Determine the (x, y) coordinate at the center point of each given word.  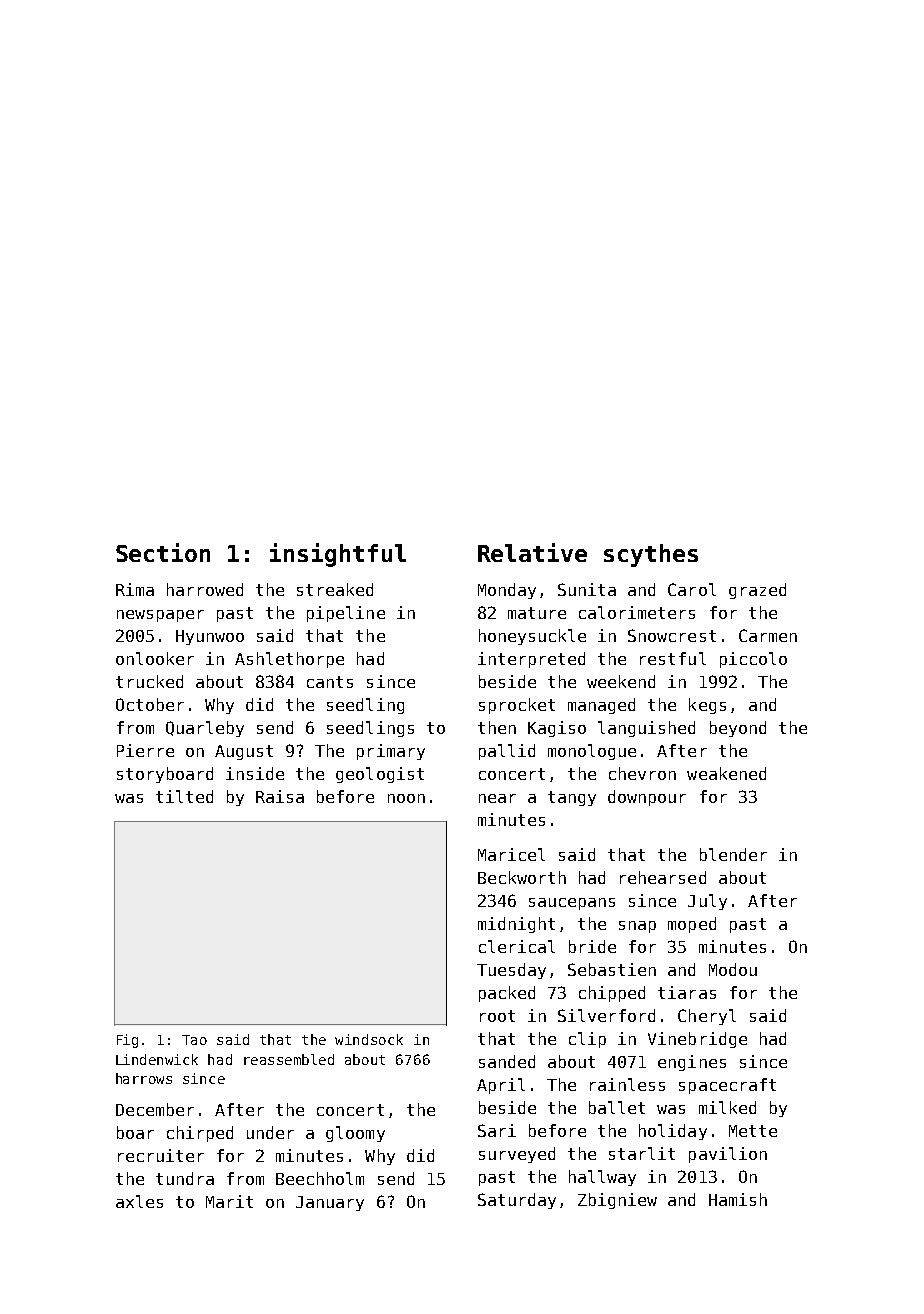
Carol (692, 589)
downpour (647, 798)
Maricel (511, 854)
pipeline (346, 614)
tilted (184, 796)
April (501, 1086)
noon (406, 798)
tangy (572, 798)
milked (727, 1107)
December (155, 1109)
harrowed (205, 589)
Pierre (145, 750)
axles (139, 1201)
